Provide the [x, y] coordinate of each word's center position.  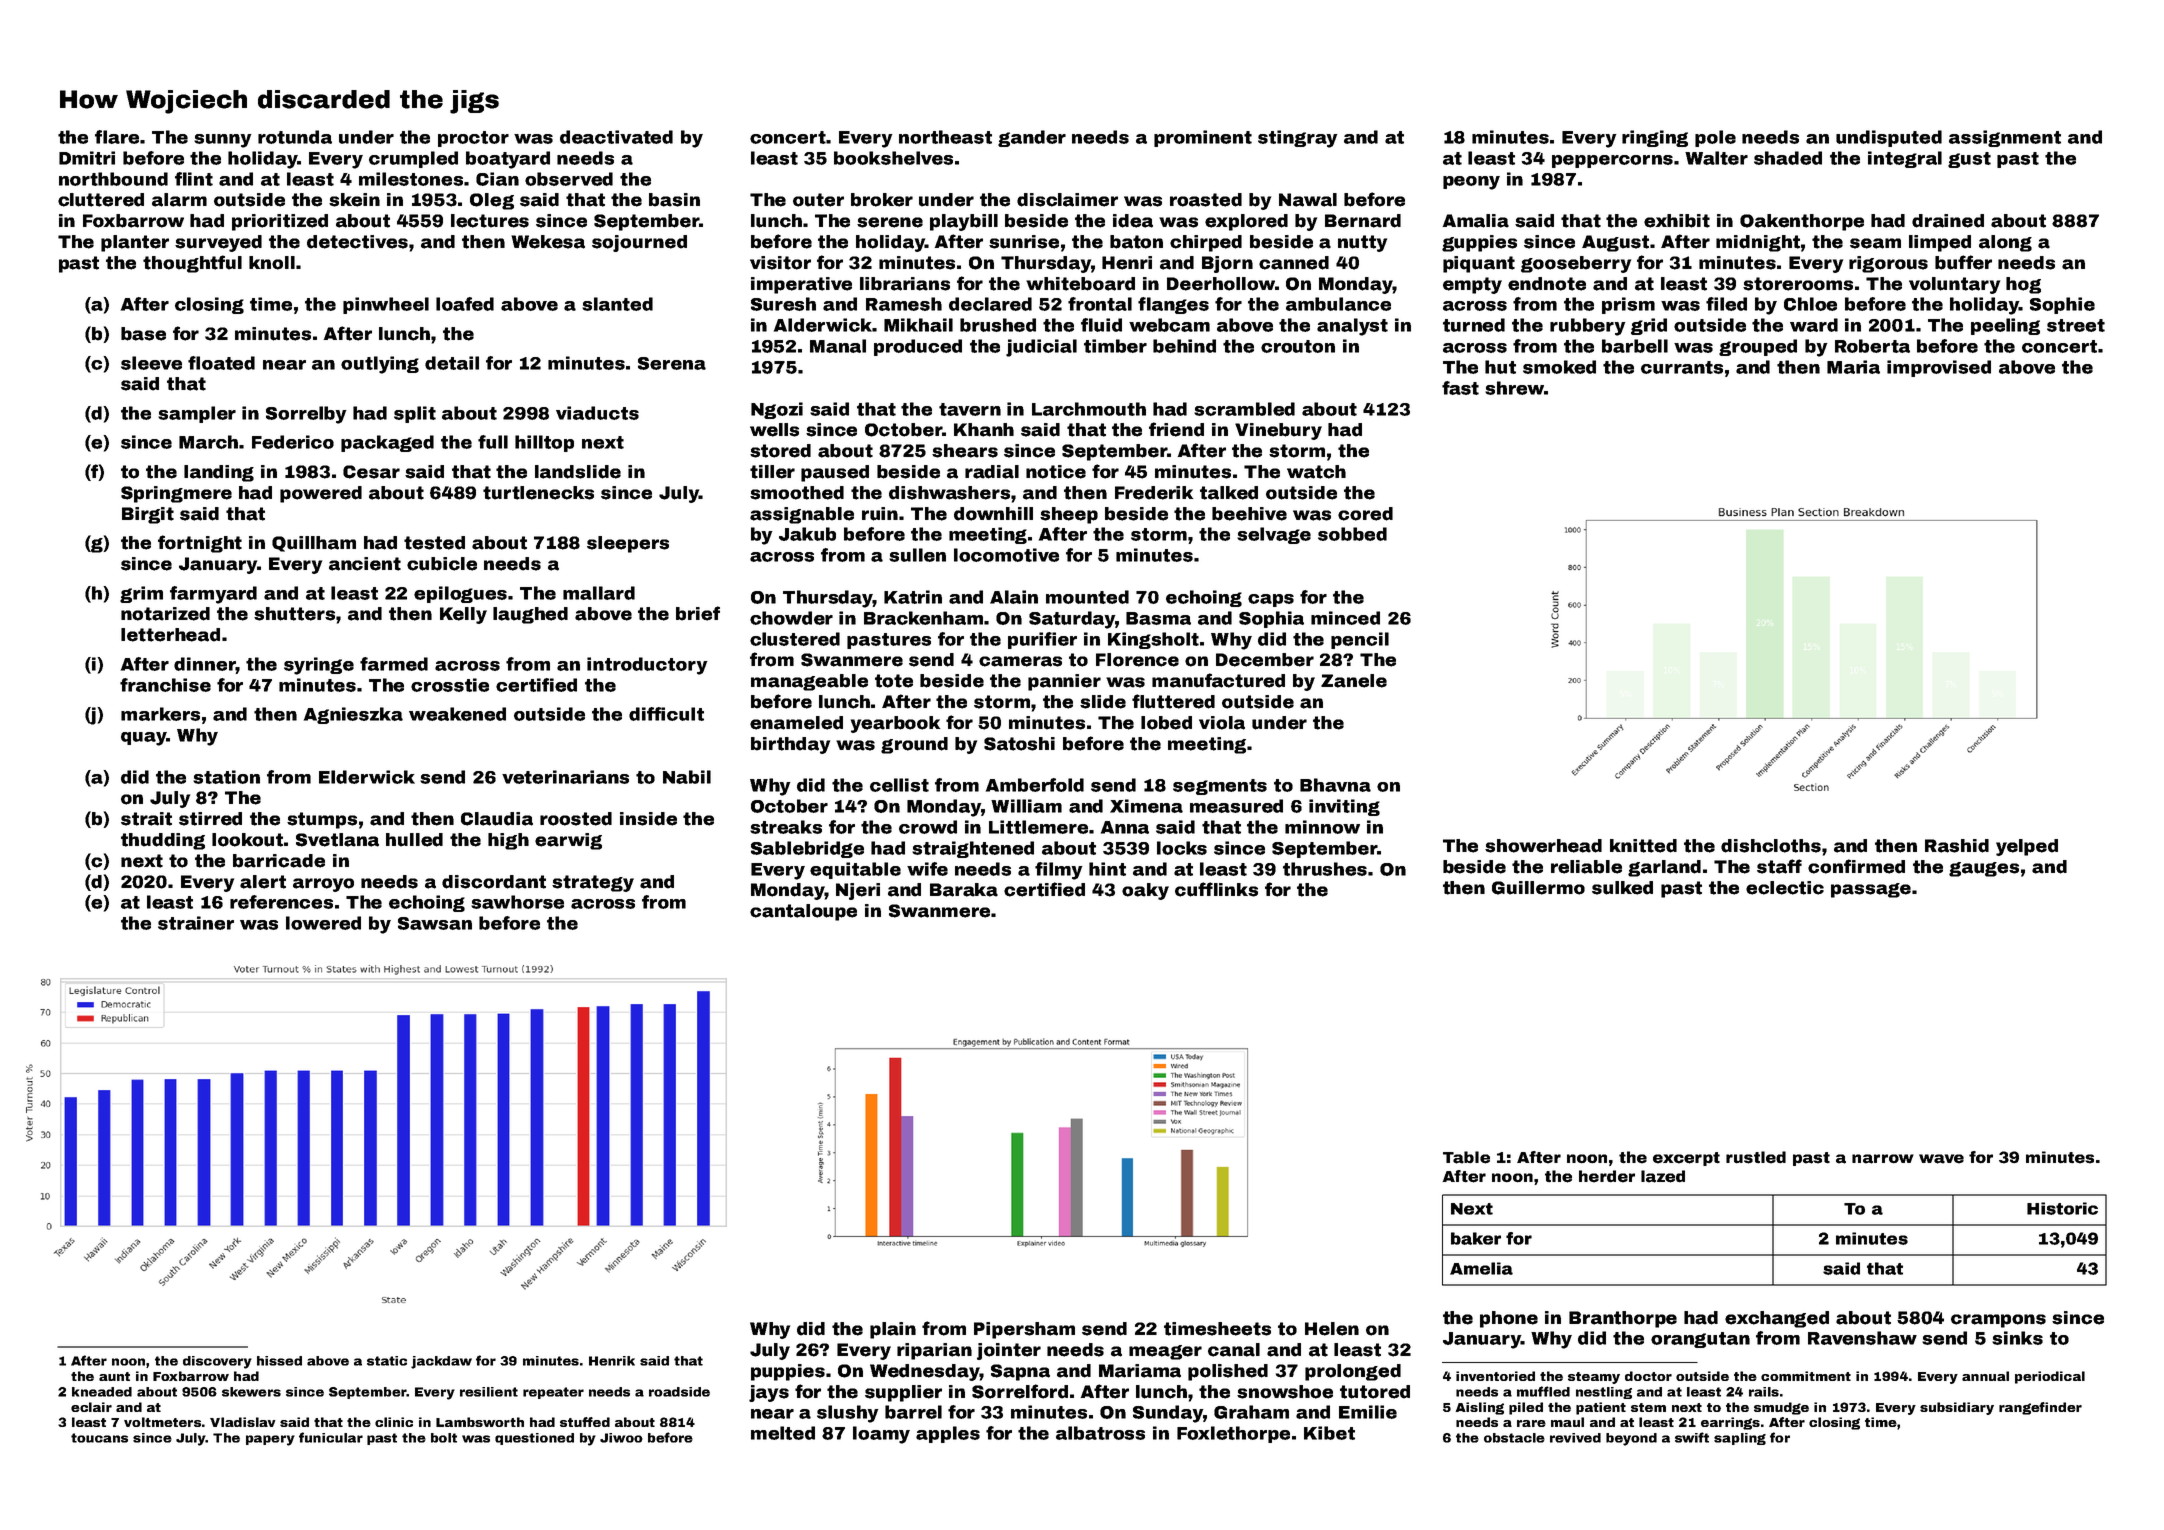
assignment [2005, 138]
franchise [165, 685]
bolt [444, 1438]
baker [1476, 1238]
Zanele [1354, 681]
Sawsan [435, 923]
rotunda [295, 137]
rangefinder [2040, 1408]
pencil [1360, 640]
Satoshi [1019, 744]
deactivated [616, 137]
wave [1941, 1159]
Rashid [1957, 846]
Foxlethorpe [1233, 1434]
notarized [165, 614]
